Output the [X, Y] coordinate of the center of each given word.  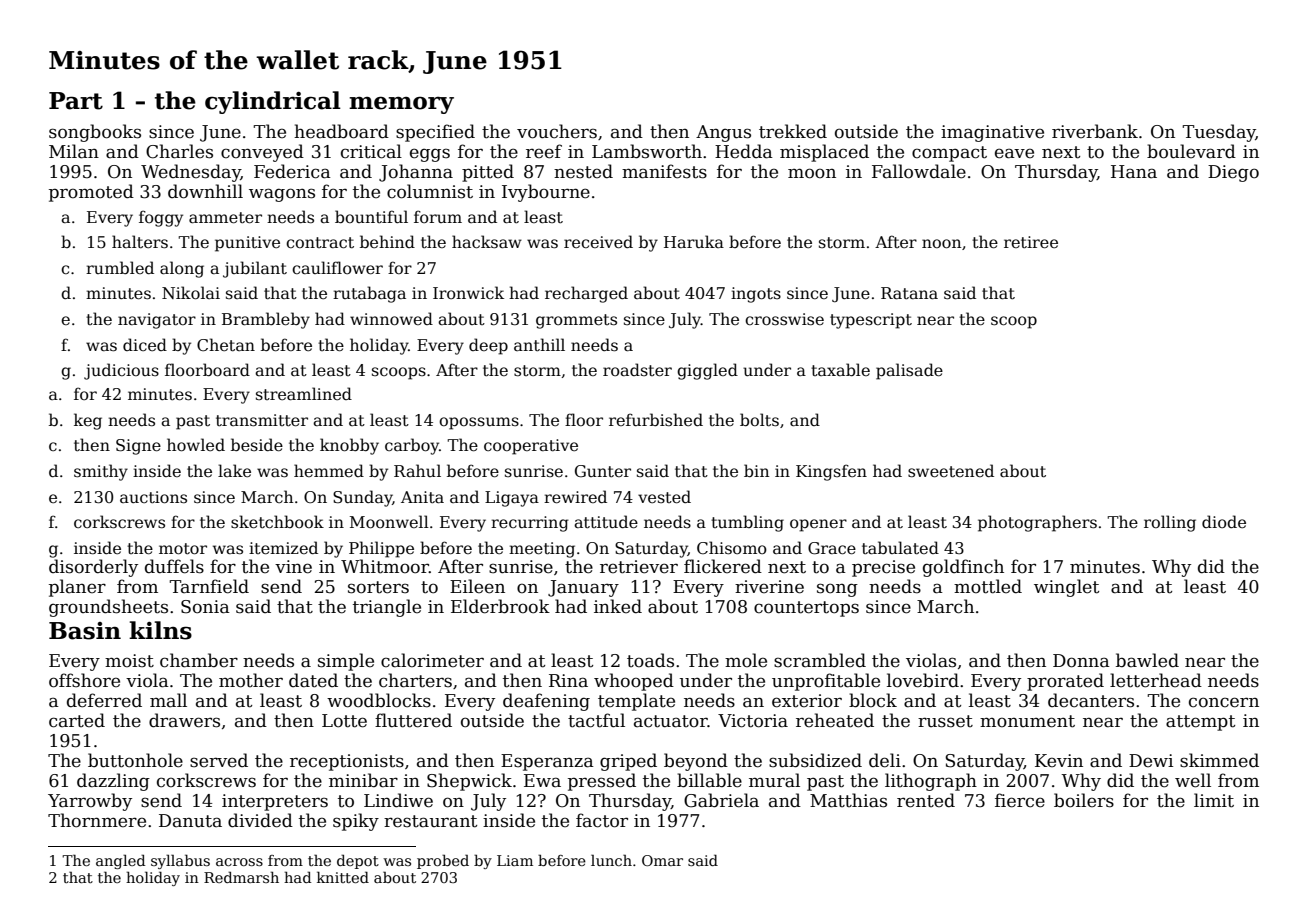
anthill [539, 344]
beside [257, 445]
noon [941, 244]
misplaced [824, 153]
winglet [1066, 588]
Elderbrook [500, 606]
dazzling [113, 782]
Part [76, 101]
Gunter [603, 471]
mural [774, 780]
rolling [1170, 523]
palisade [909, 371]
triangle [387, 608]
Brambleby [266, 320]
